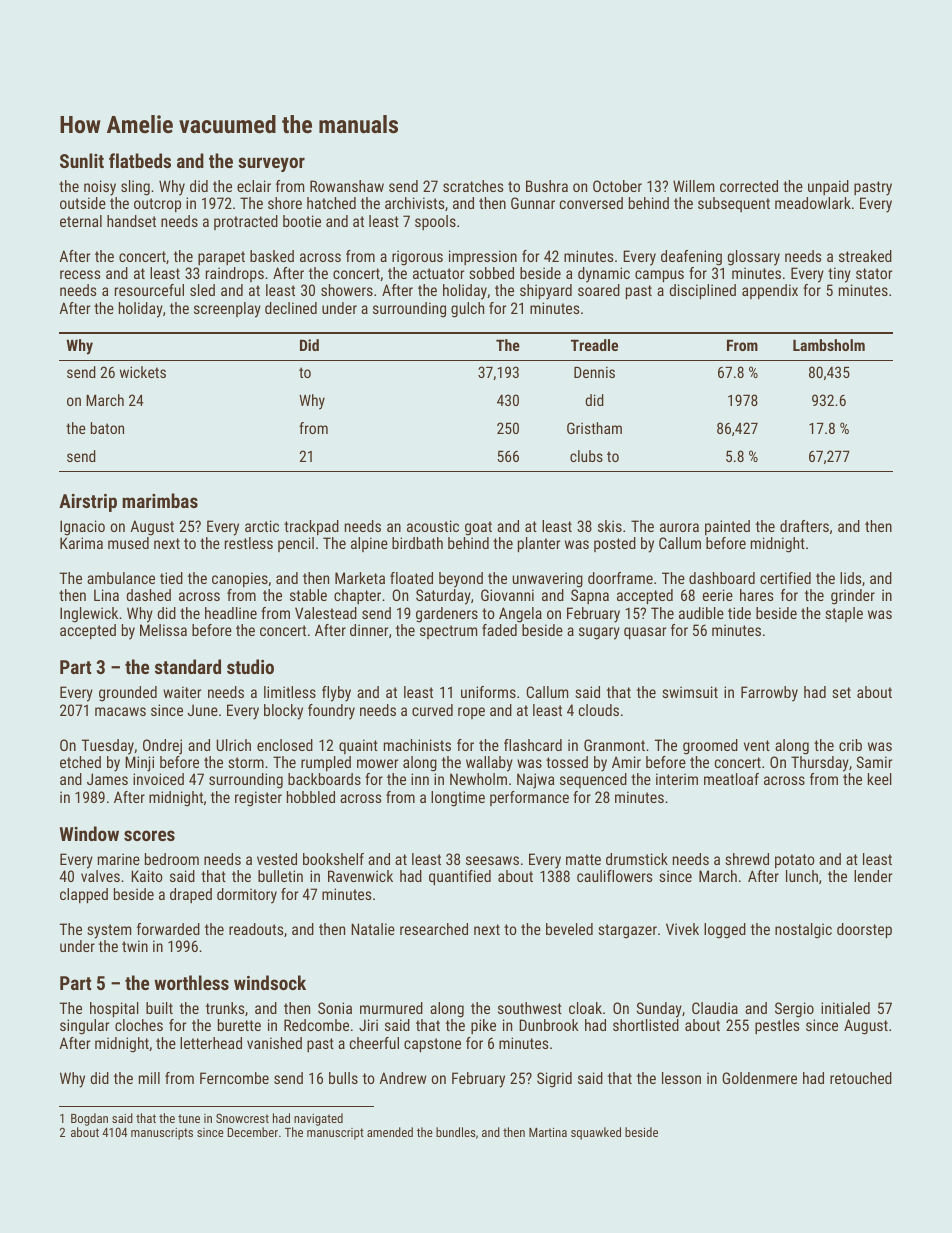 The width and height of the document is (952, 1233). What do you see at coordinates (677, 779) in the document?
I see `interim` at bounding box center [677, 779].
